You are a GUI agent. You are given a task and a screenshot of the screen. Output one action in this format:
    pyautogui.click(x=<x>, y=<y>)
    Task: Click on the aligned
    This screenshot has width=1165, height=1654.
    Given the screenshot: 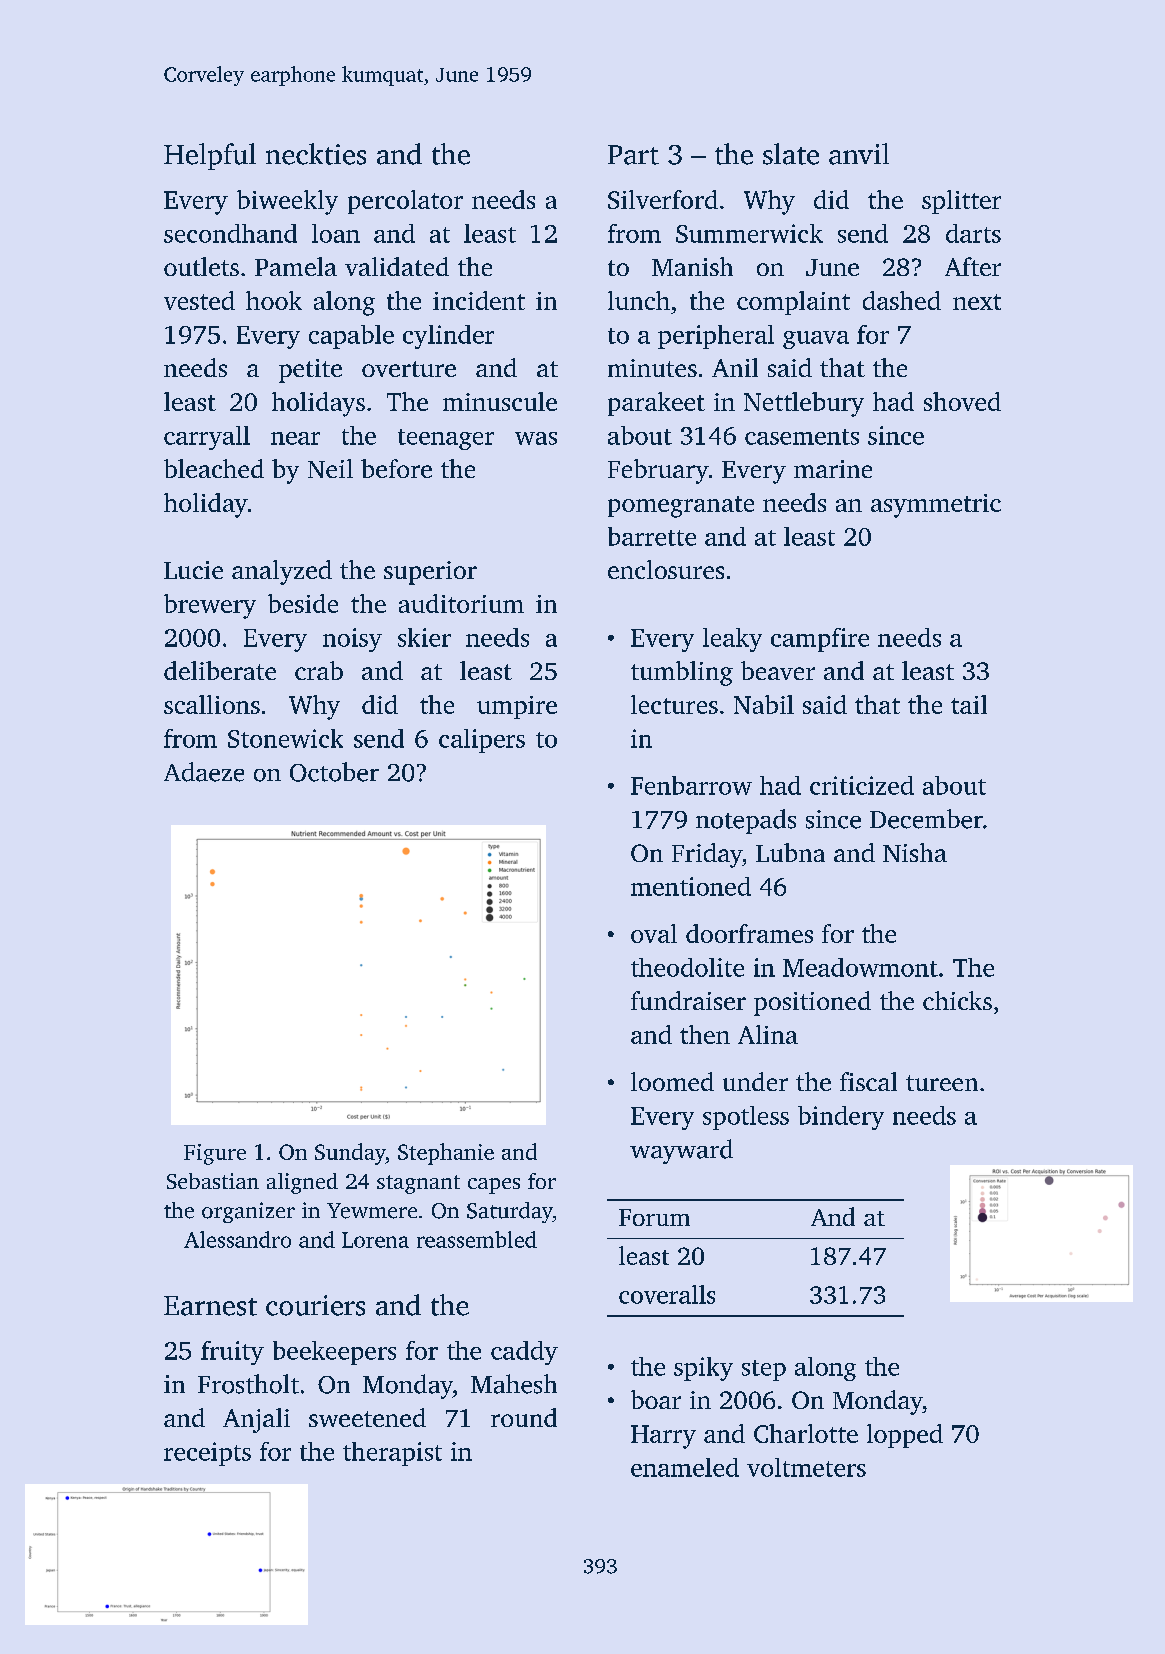 What is the action you would take?
    pyautogui.click(x=302, y=1183)
